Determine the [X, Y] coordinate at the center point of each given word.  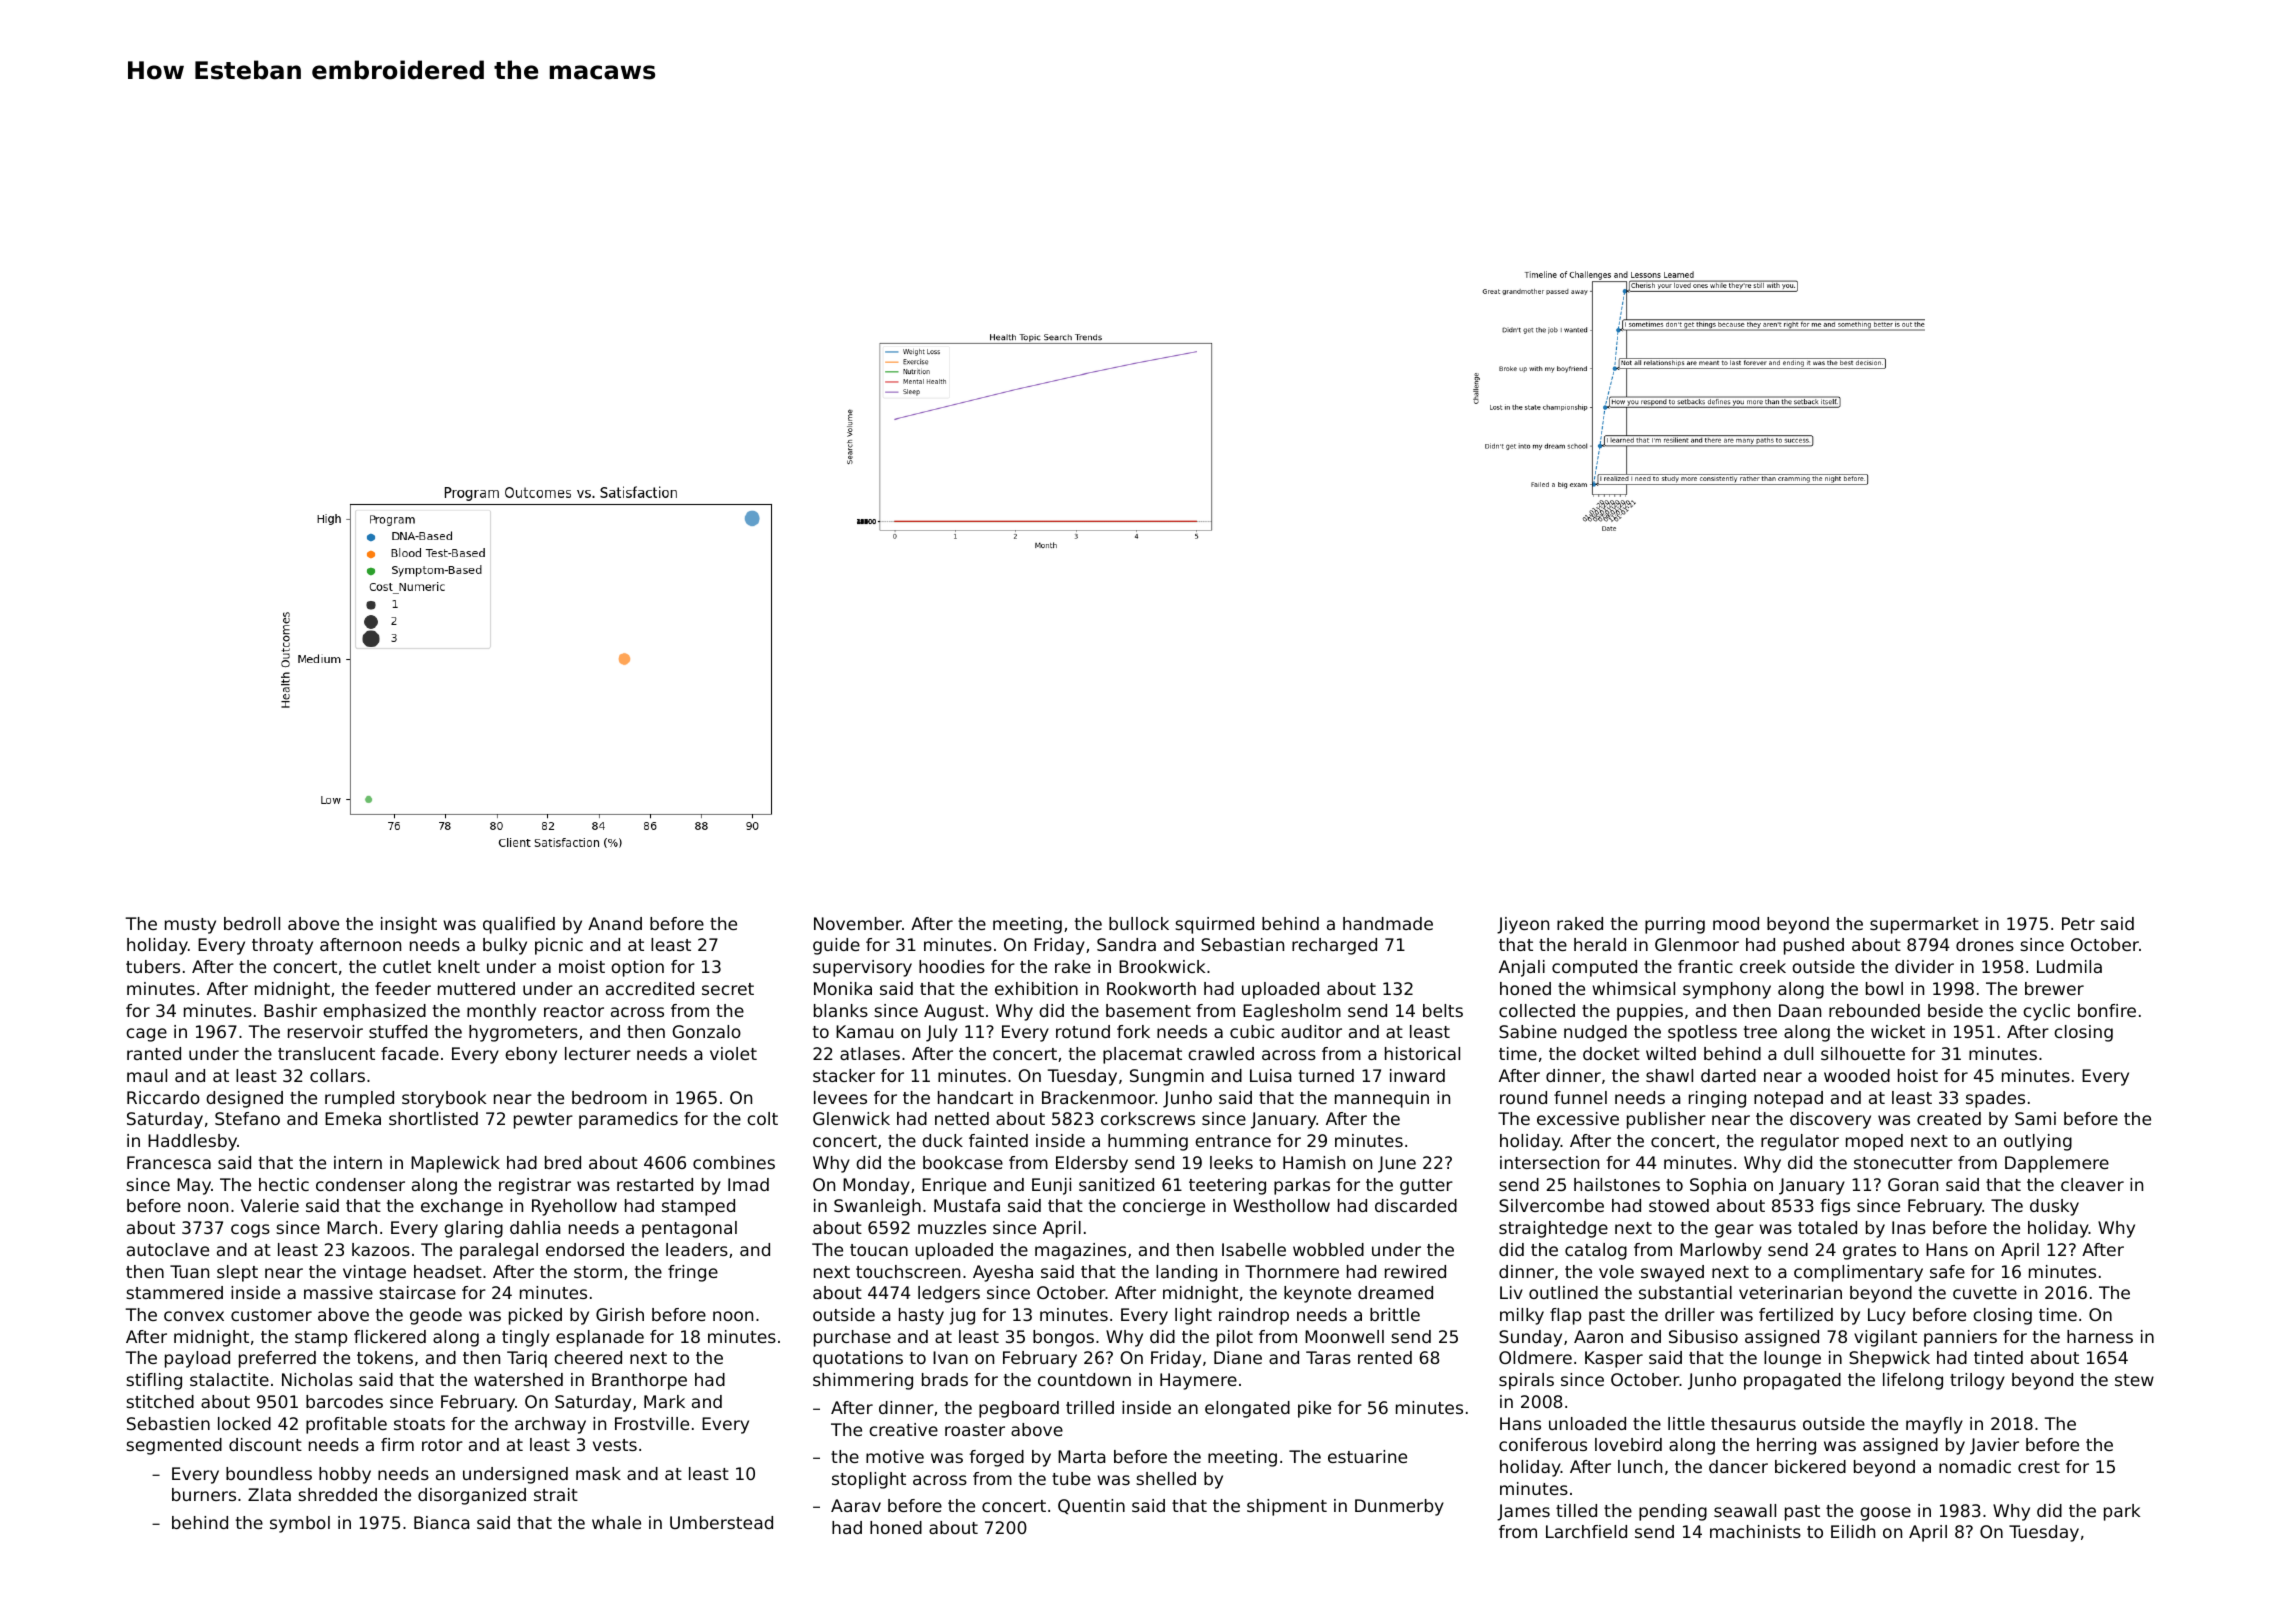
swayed [1672, 1273]
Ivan [950, 1357]
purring [1675, 925]
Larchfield [1586, 1531]
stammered [174, 1292]
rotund [1083, 1031]
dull [1798, 1053]
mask [598, 1473]
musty [190, 926]
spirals [1526, 1381]
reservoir [325, 1031]
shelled [1166, 1478]
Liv [1511, 1292]
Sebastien [168, 1423]
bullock [1139, 923]
